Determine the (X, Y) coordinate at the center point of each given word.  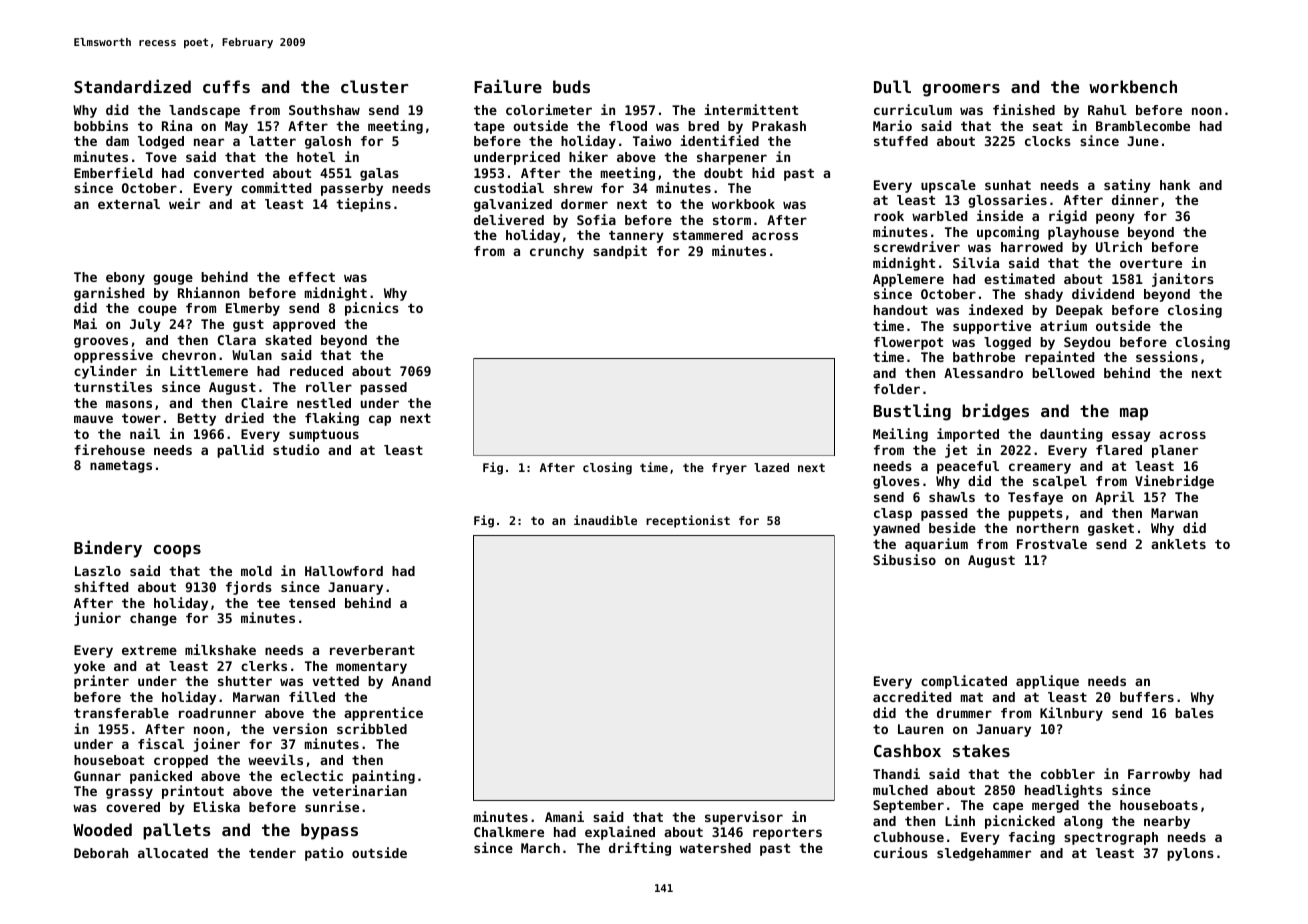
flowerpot (908, 343)
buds (571, 86)
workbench (1133, 86)
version (300, 728)
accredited (912, 696)
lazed (771, 467)
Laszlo (98, 571)
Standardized (132, 86)
